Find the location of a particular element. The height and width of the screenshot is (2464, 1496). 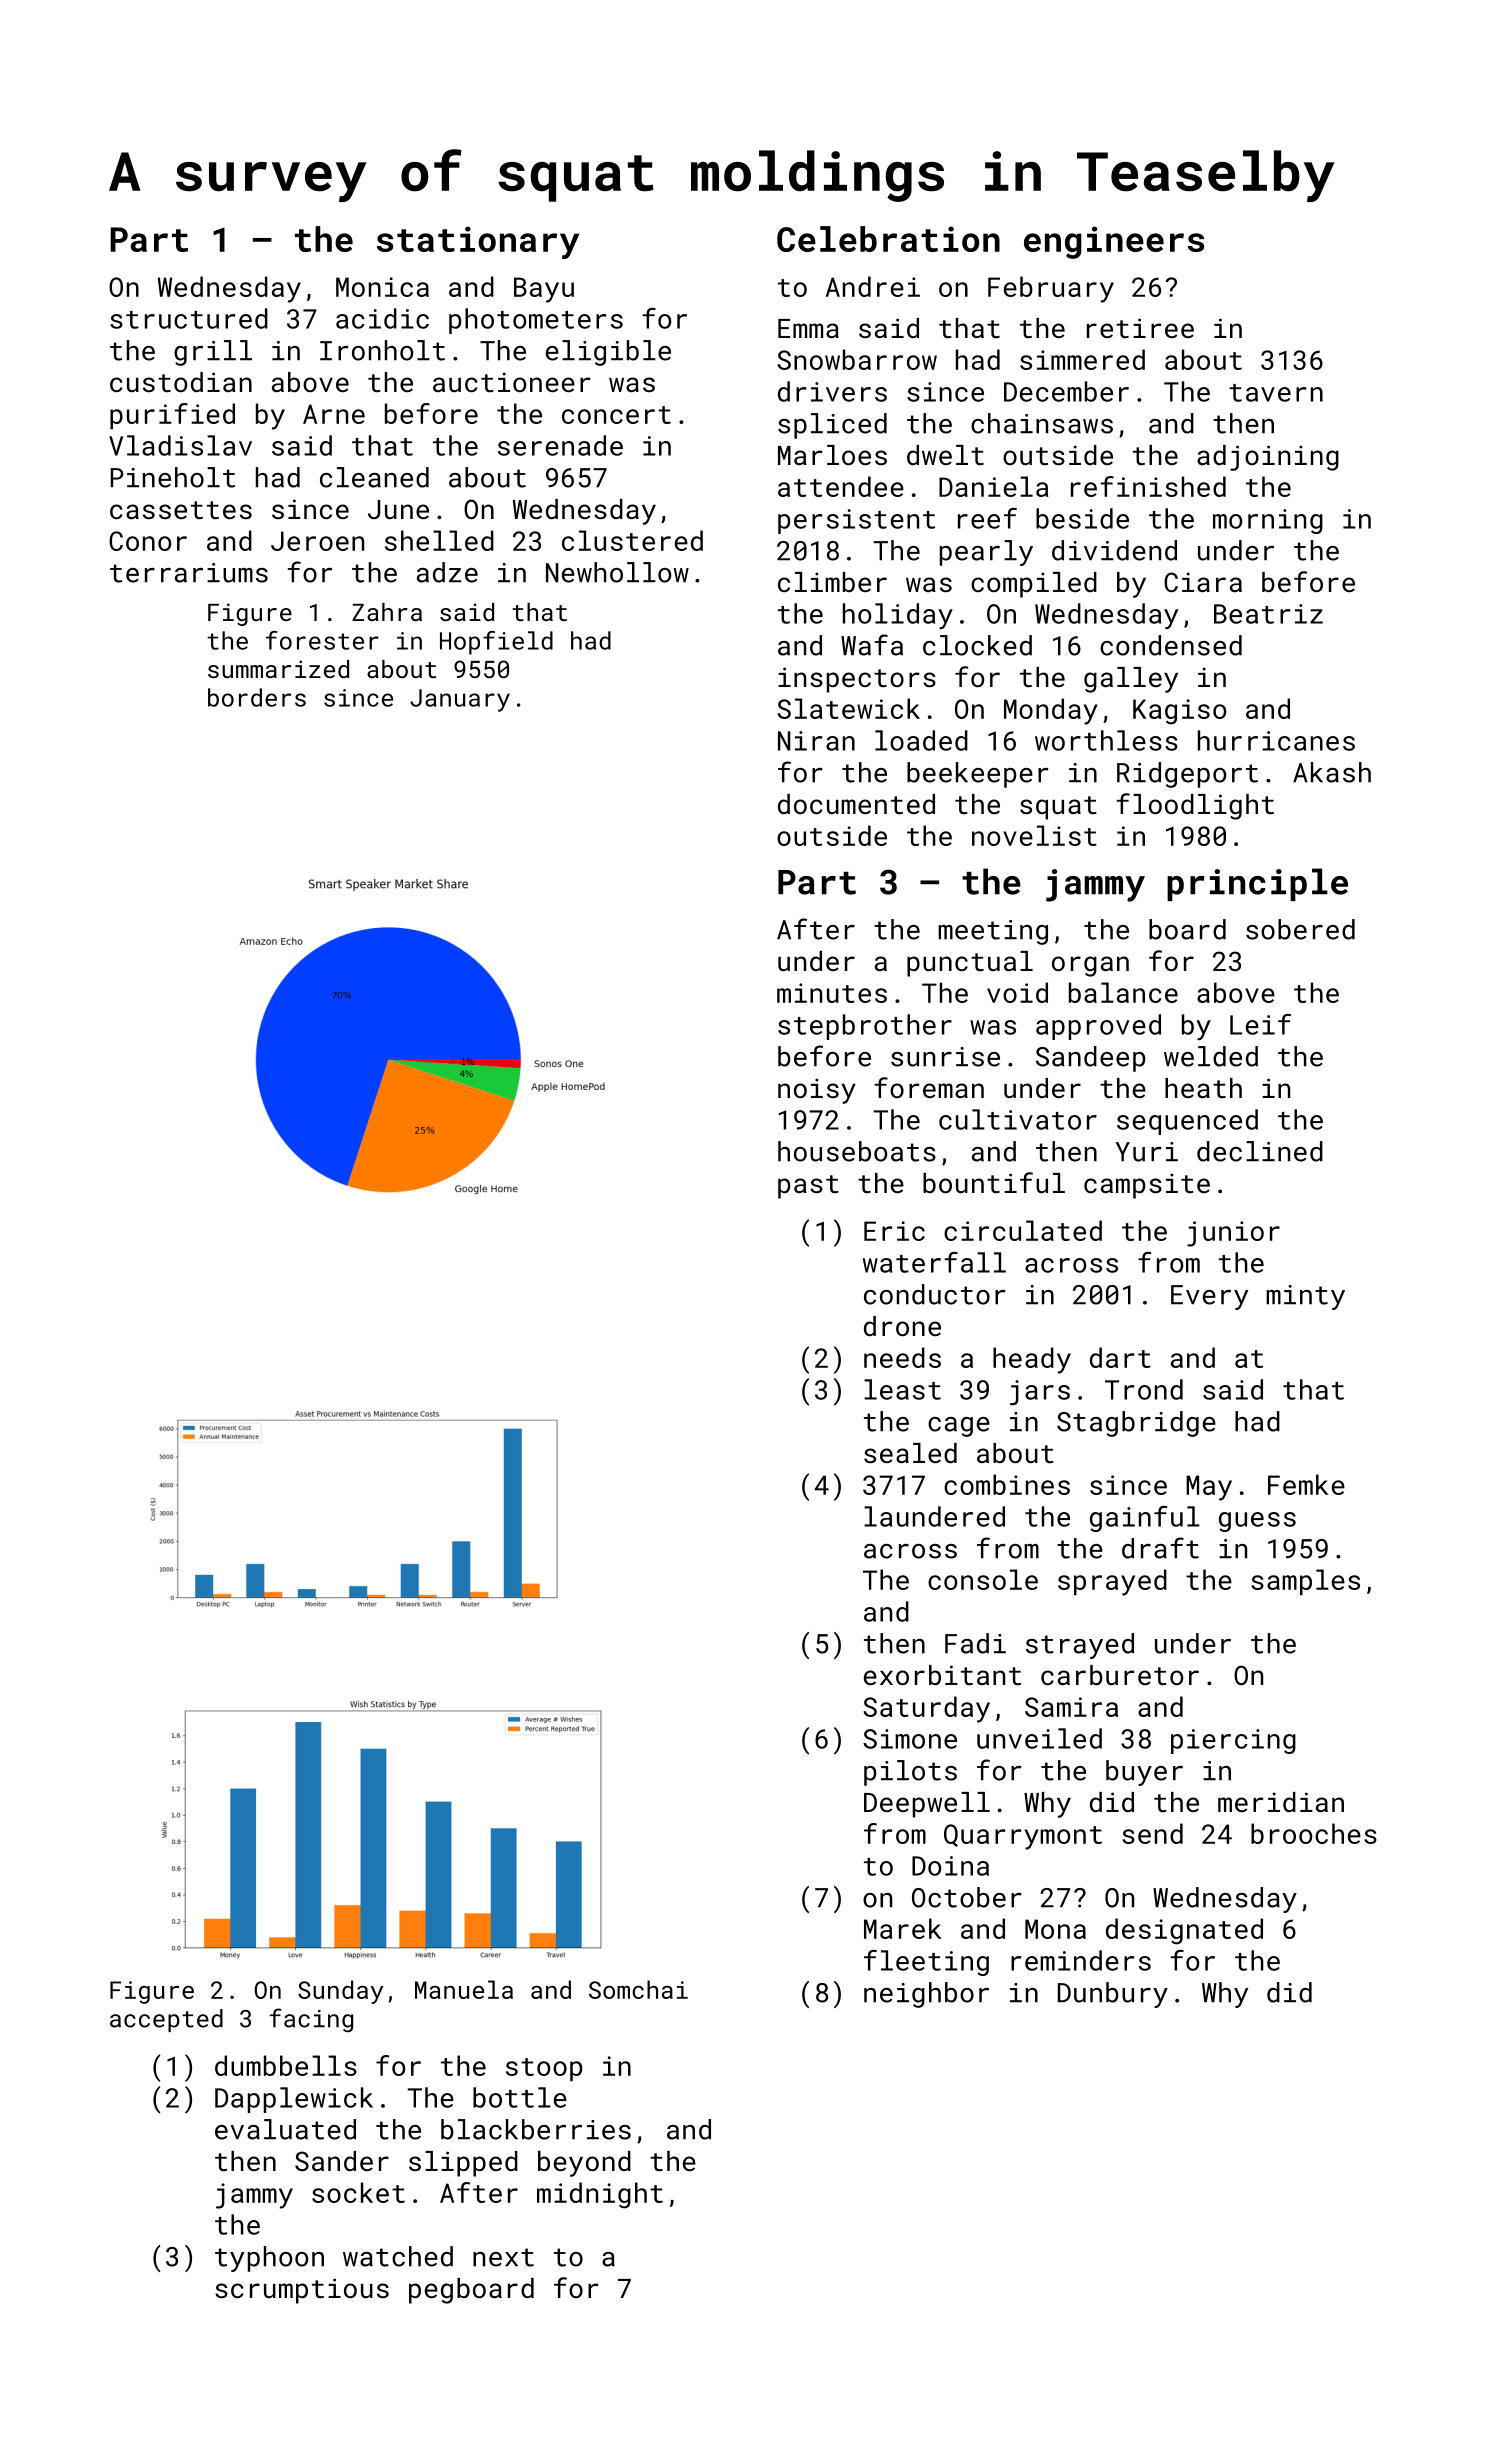

simmered is located at coordinates (1082, 359).
